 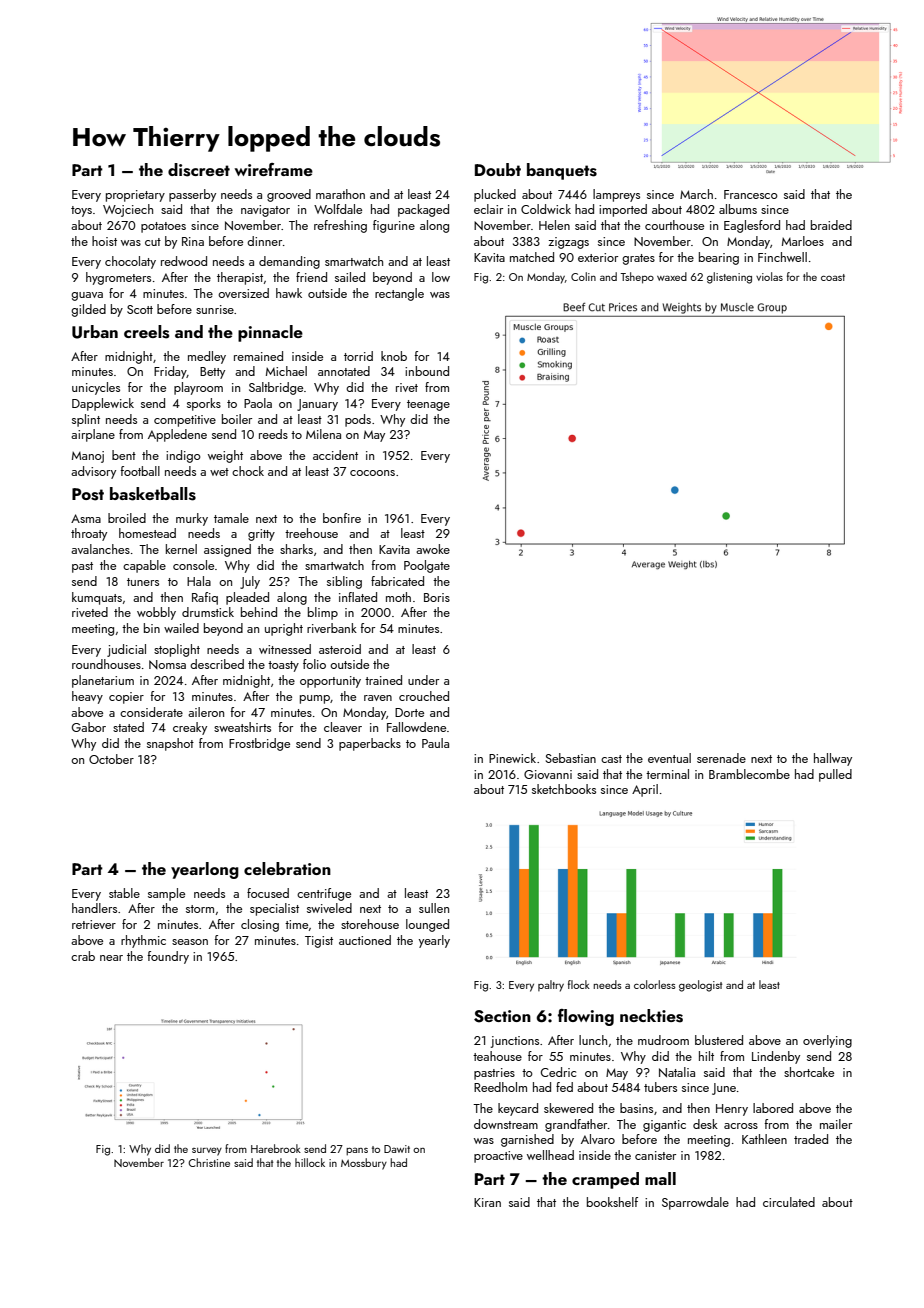 What do you see at coordinates (310, 1162) in the image?
I see `hillock` at bounding box center [310, 1162].
